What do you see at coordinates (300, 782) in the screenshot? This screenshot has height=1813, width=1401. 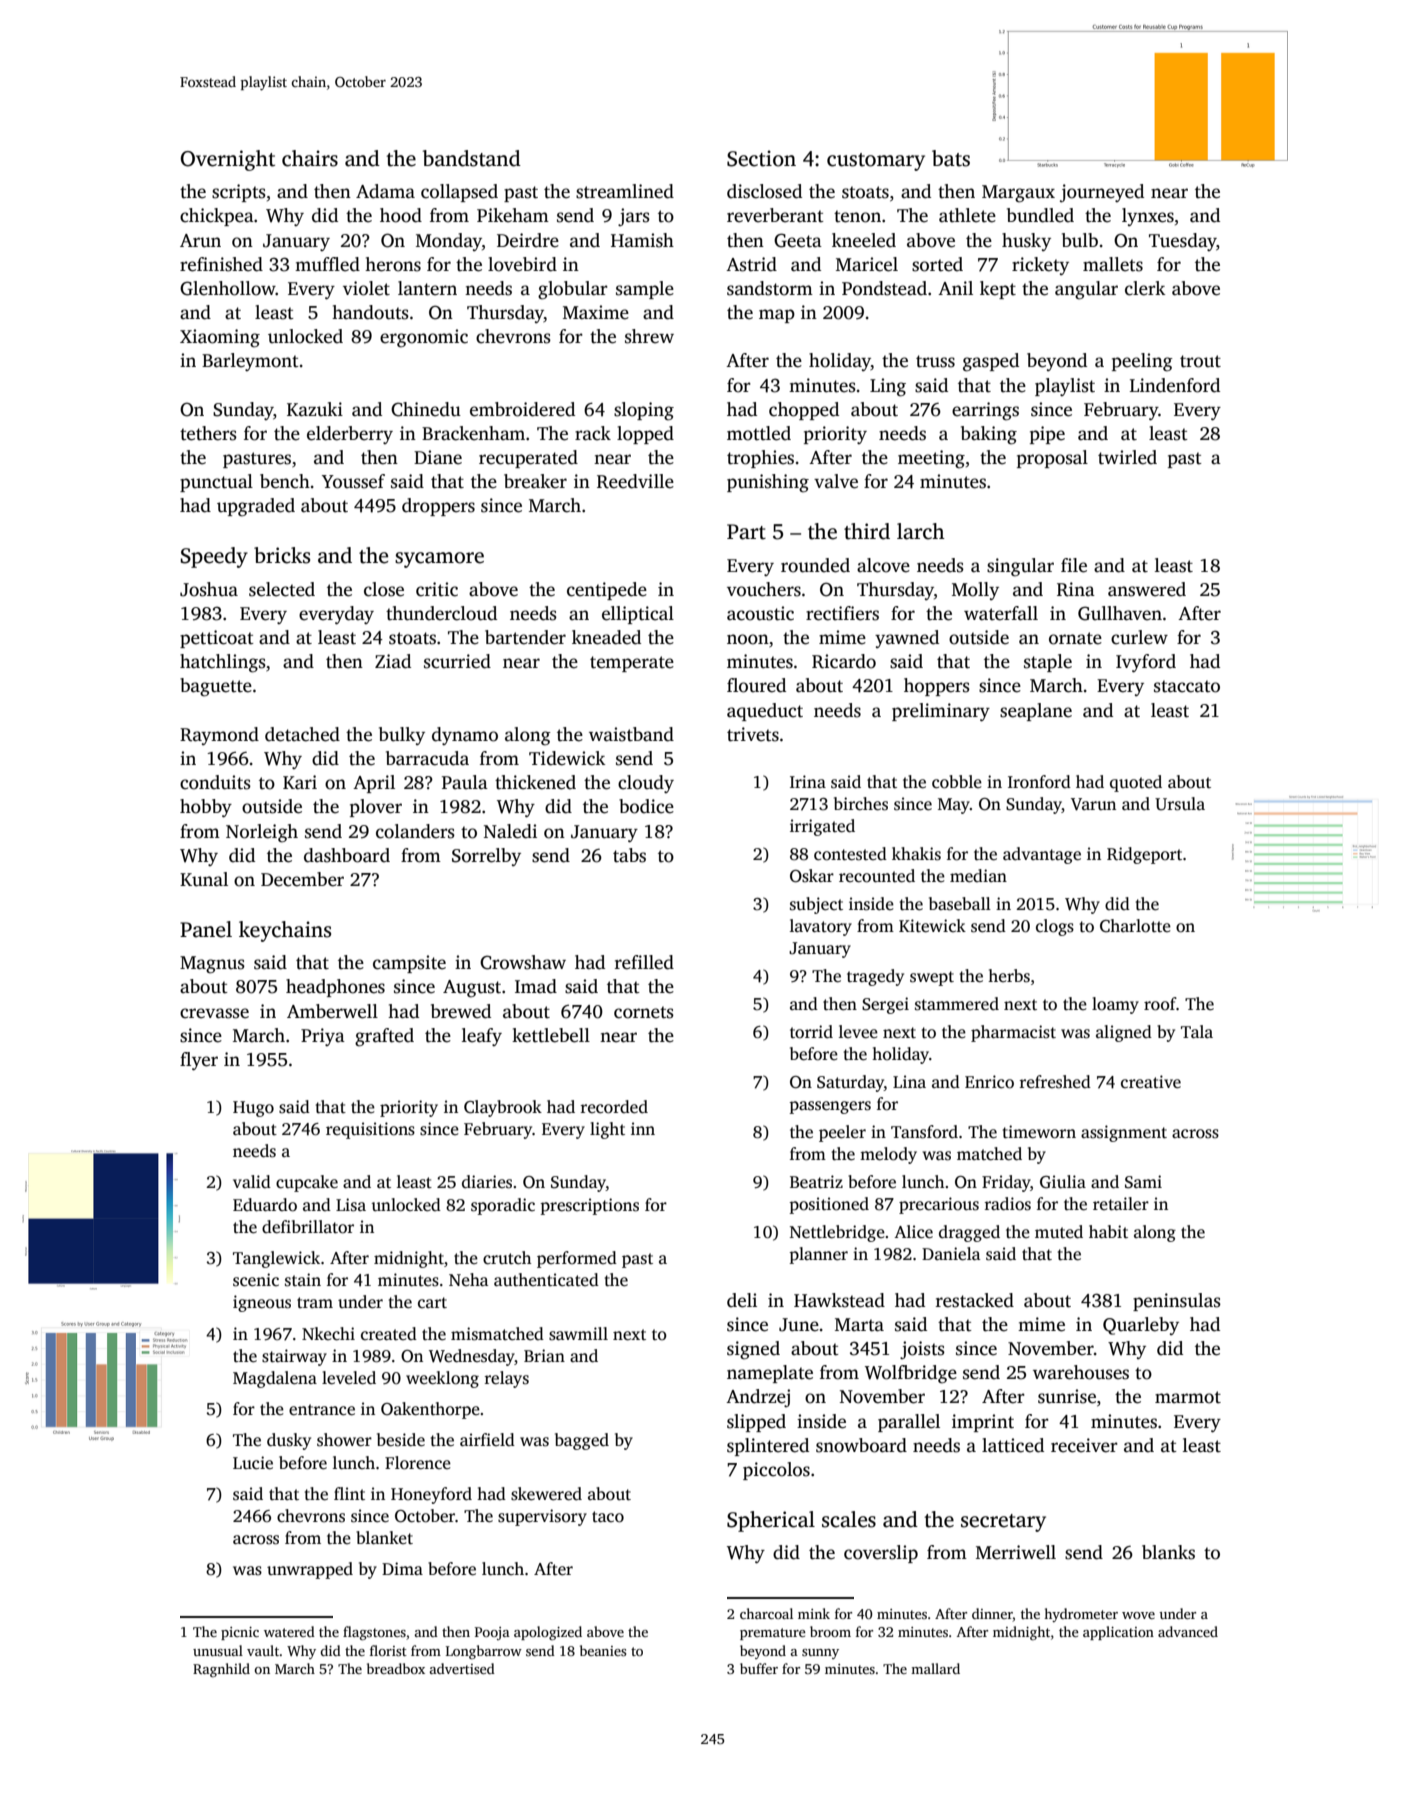 I see `Kari` at bounding box center [300, 782].
